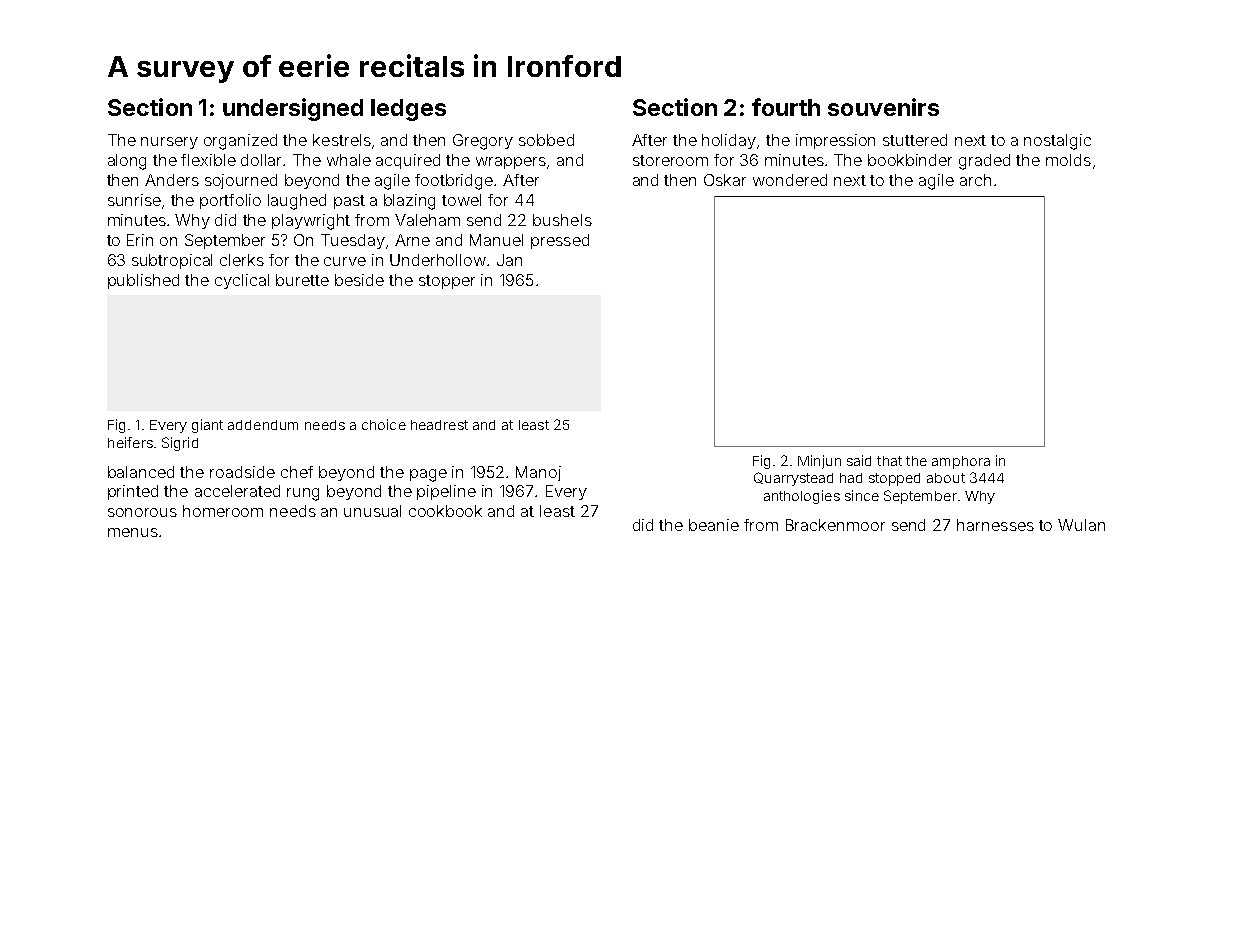 Image resolution: width=1233 pixels, height=952 pixels. Describe the element at coordinates (293, 109) in the image. I see `undersigned` at that location.
